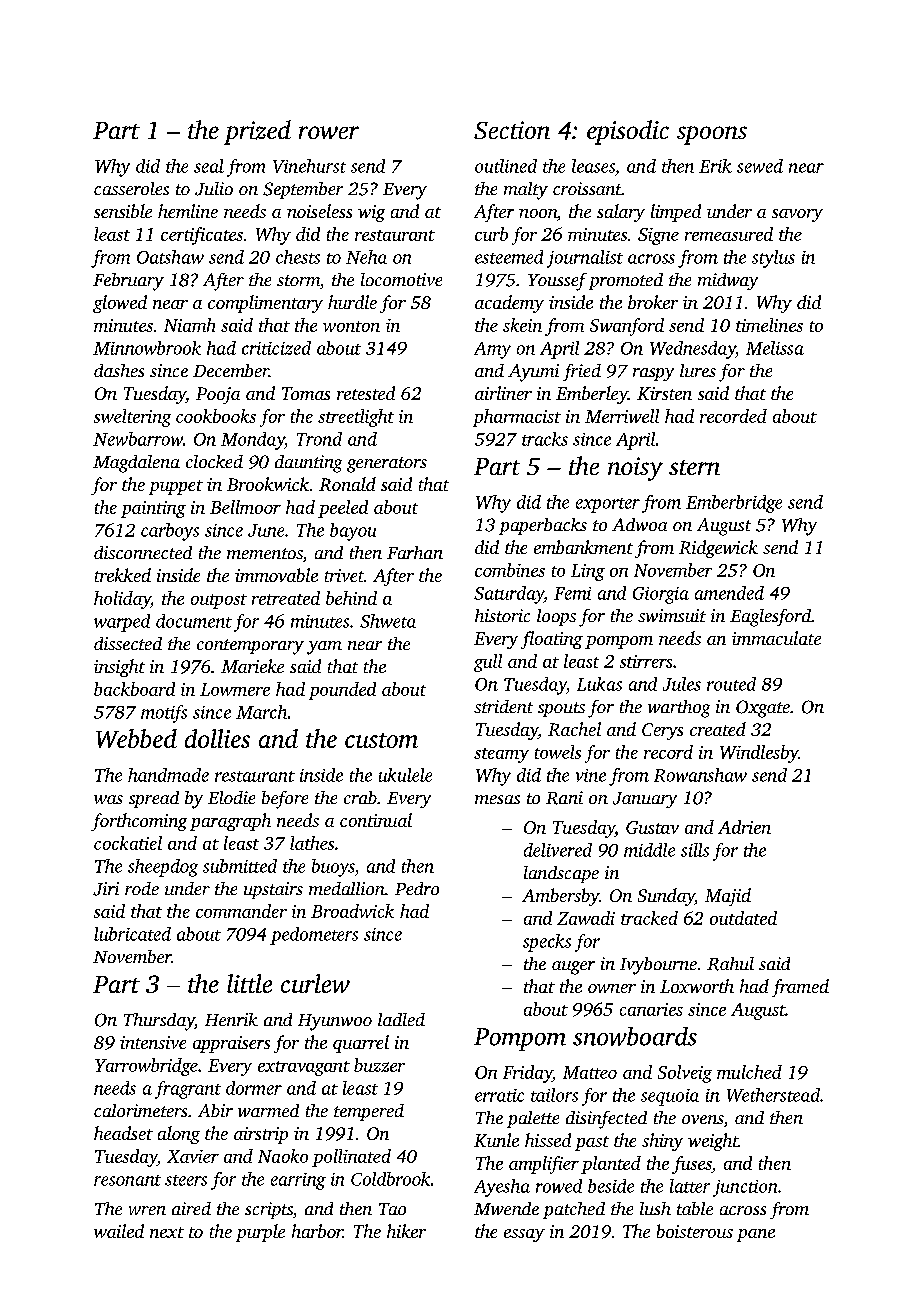 Image resolution: width=924 pixels, height=1308 pixels. I want to click on January, so click(645, 800).
